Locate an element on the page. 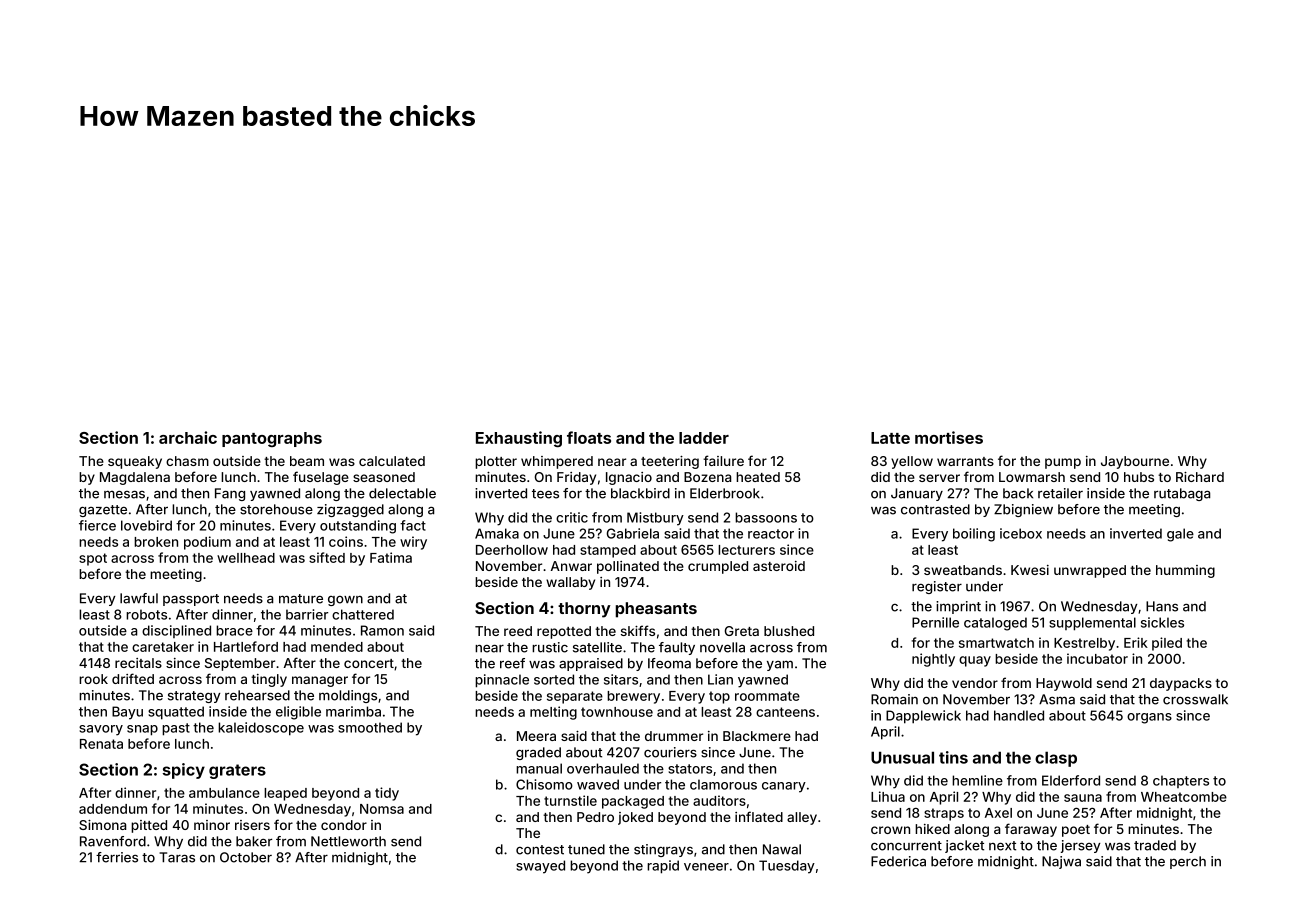  beam is located at coordinates (307, 461).
